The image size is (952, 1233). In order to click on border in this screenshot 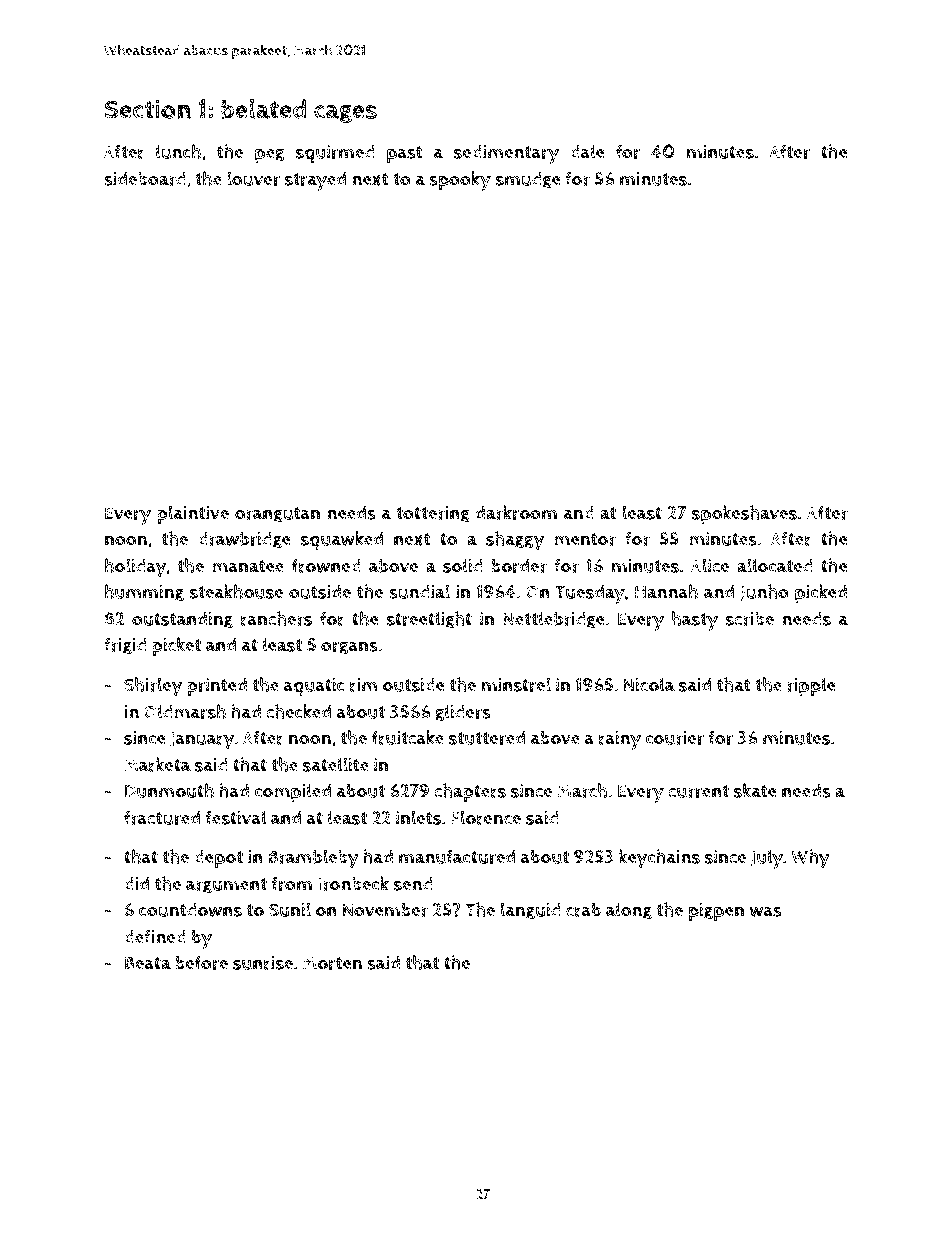, I will do `click(519, 566)`.
